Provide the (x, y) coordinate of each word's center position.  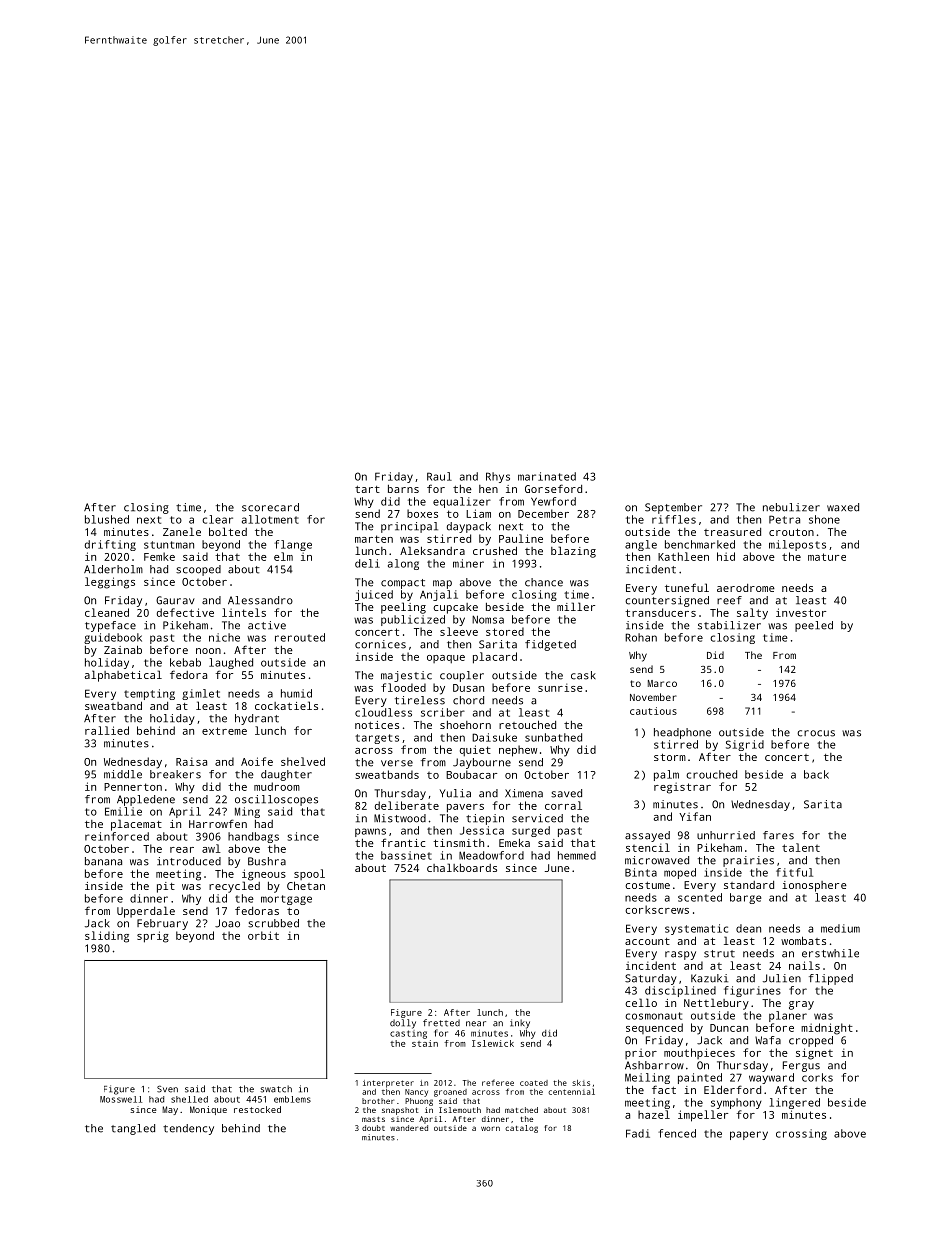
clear (217, 519)
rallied (107, 730)
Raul (439, 476)
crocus (816, 733)
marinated (547, 476)
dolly (403, 1024)
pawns (370, 832)
